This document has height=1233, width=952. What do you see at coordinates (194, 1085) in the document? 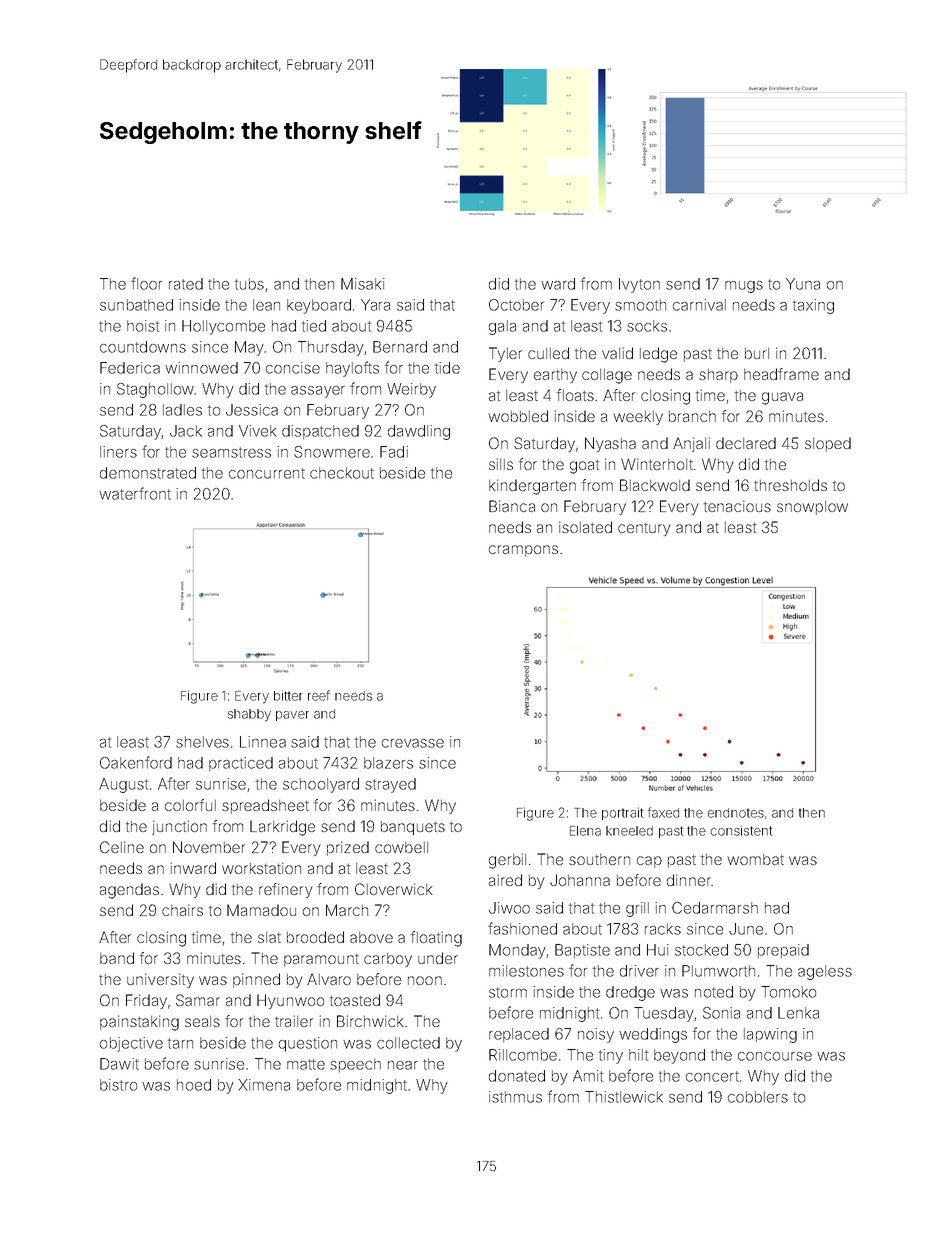
I see `hoed` at bounding box center [194, 1085].
